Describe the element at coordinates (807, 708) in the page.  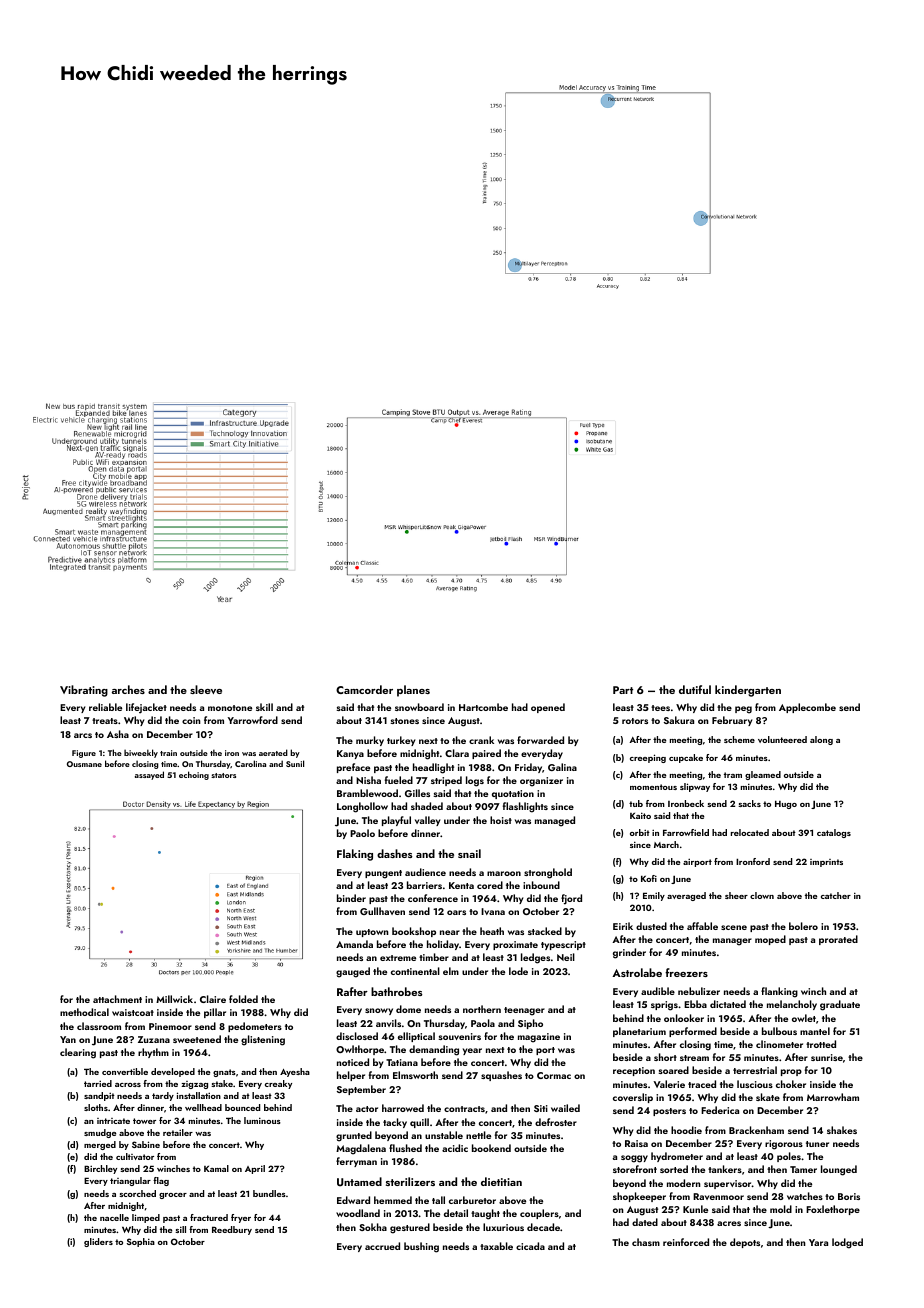
I see `Applecombe` at that location.
